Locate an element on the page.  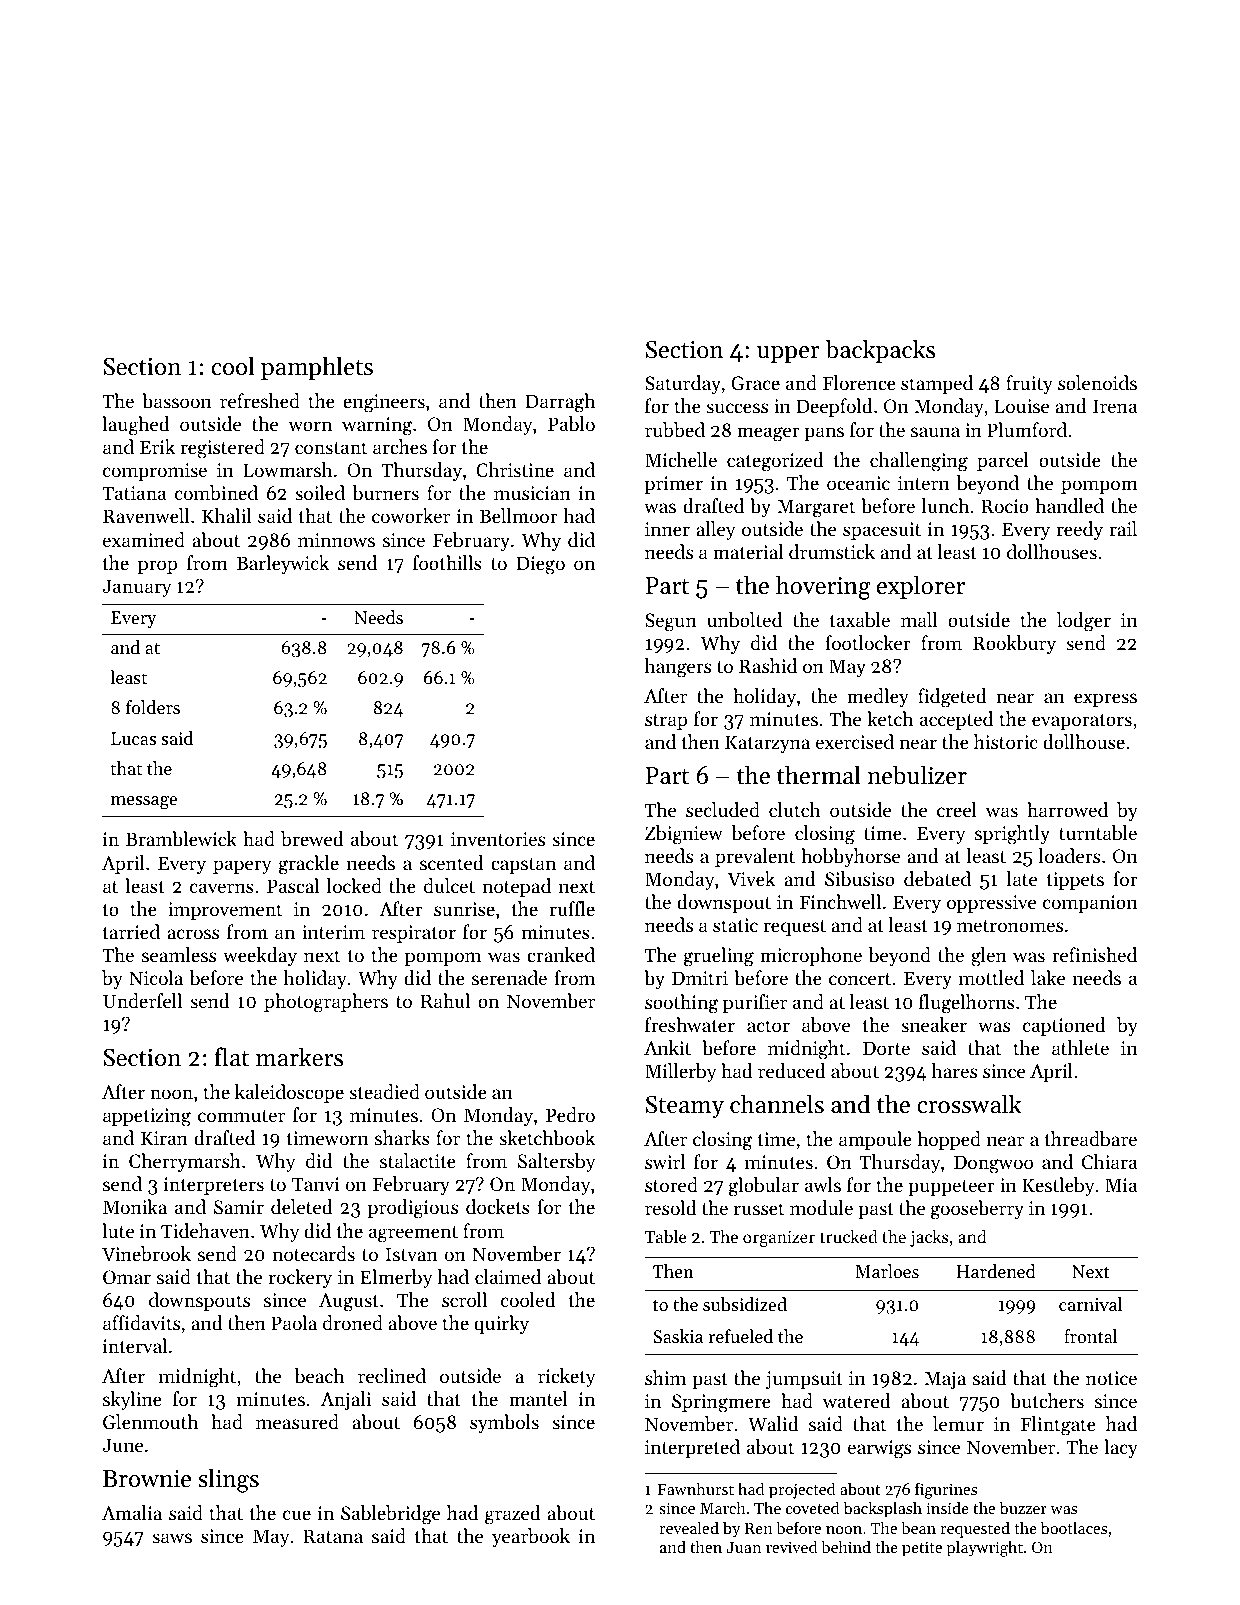
refueled is located at coordinates (740, 1336).
